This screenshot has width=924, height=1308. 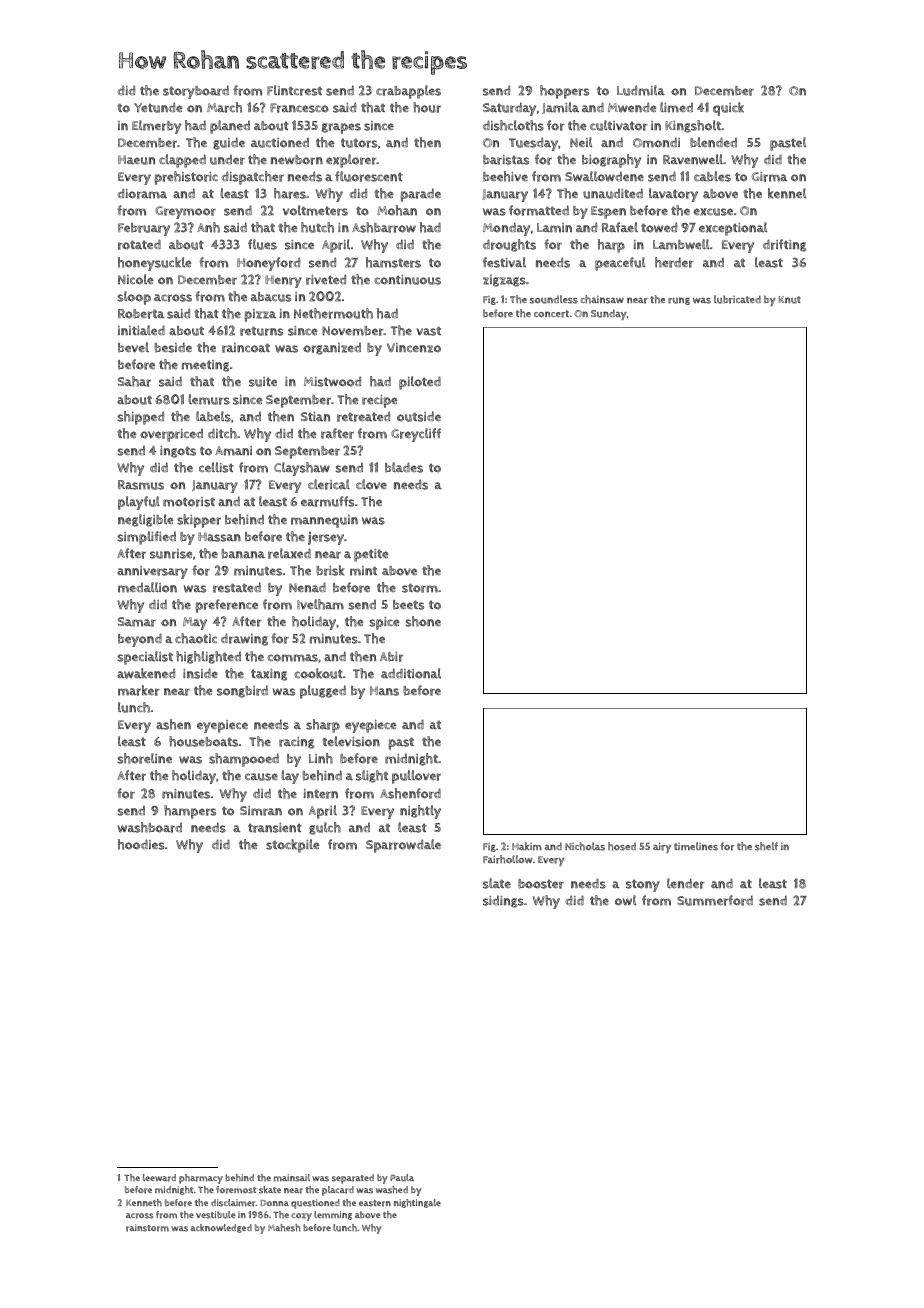 What do you see at coordinates (216, 467) in the screenshot?
I see `cellist` at bounding box center [216, 467].
